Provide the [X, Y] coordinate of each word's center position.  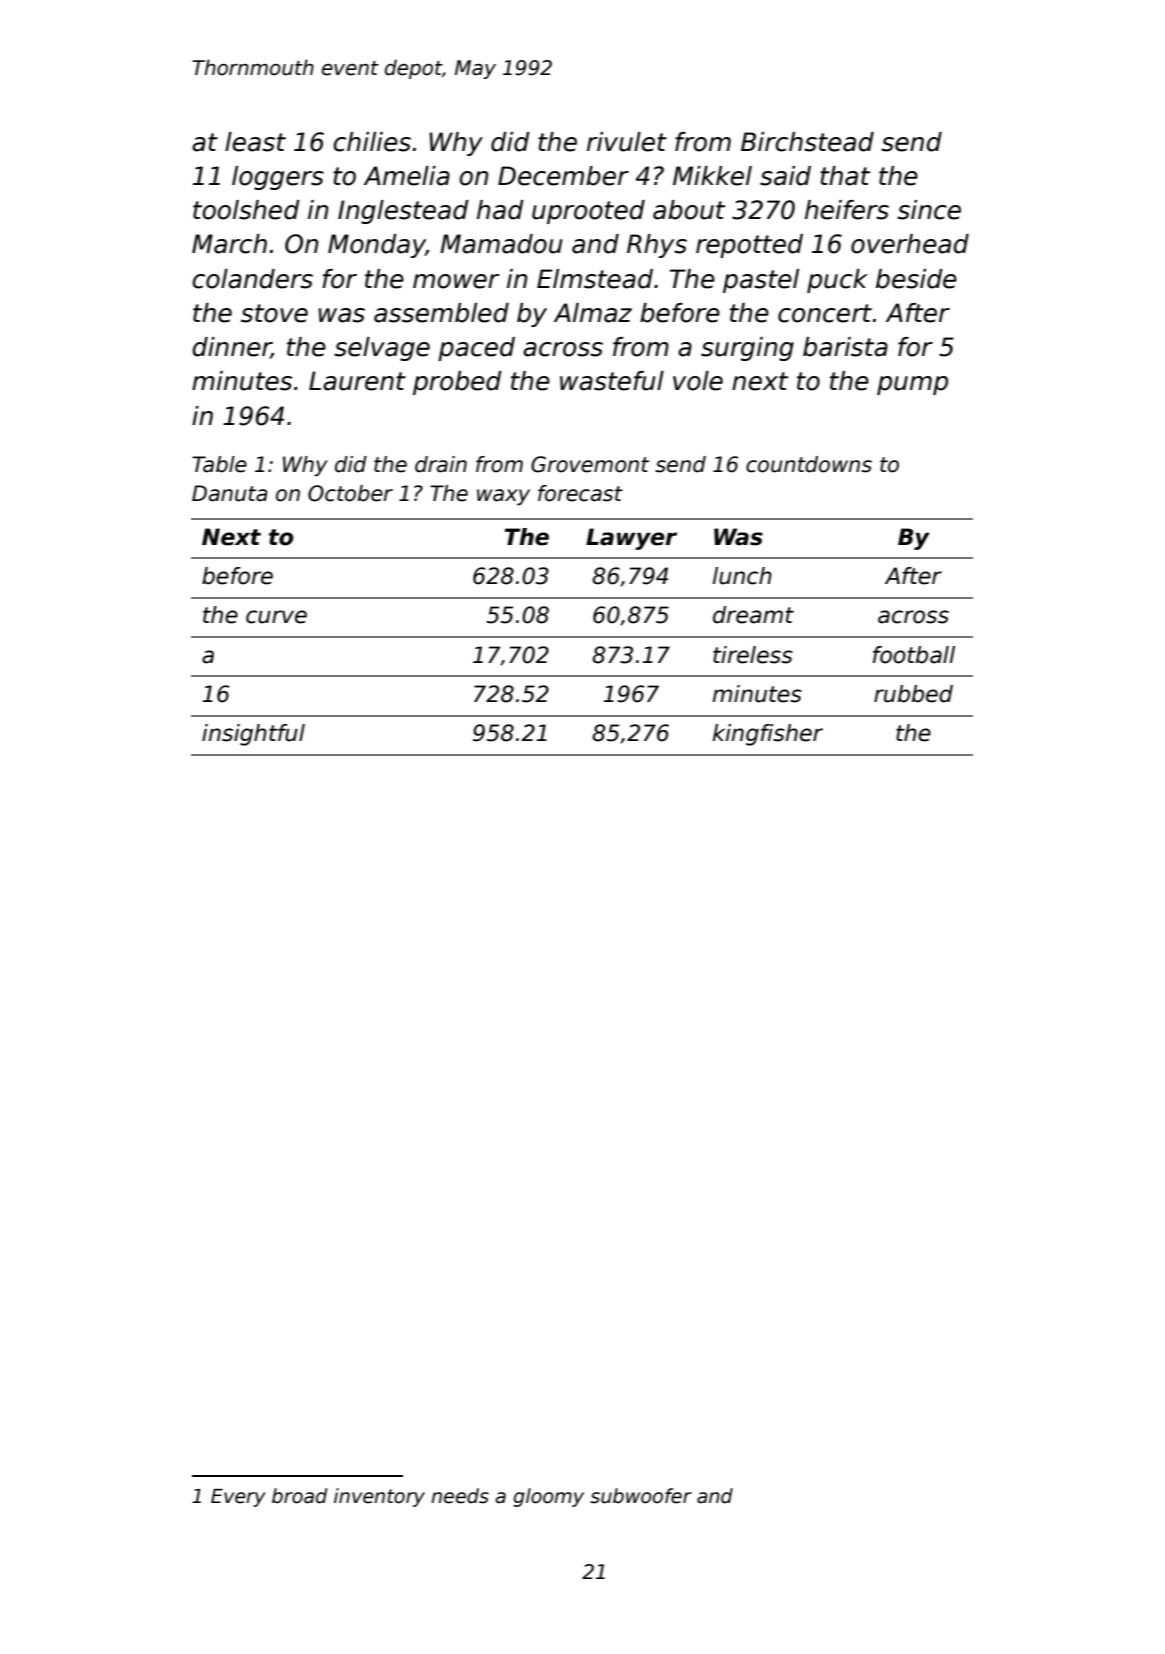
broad [299, 1496]
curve [276, 617]
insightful [253, 735]
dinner [231, 348]
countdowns [809, 464]
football [914, 655]
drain [441, 464]
